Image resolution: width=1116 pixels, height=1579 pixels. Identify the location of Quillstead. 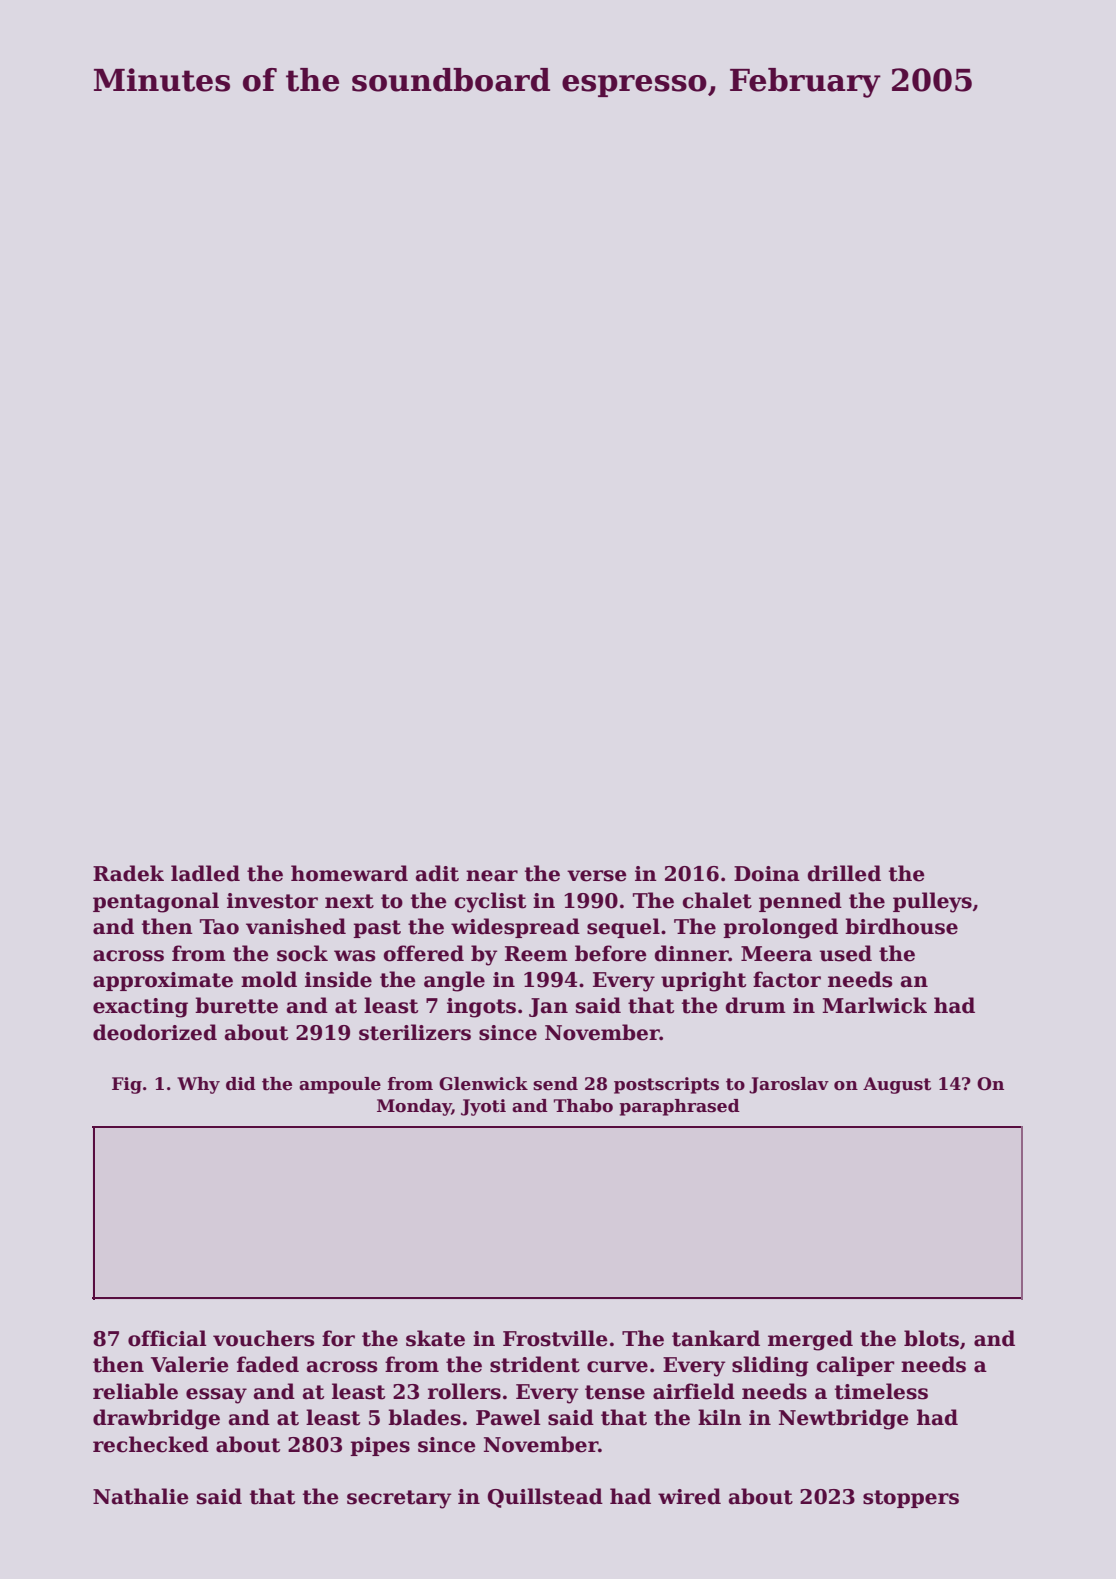
(545, 1498).
